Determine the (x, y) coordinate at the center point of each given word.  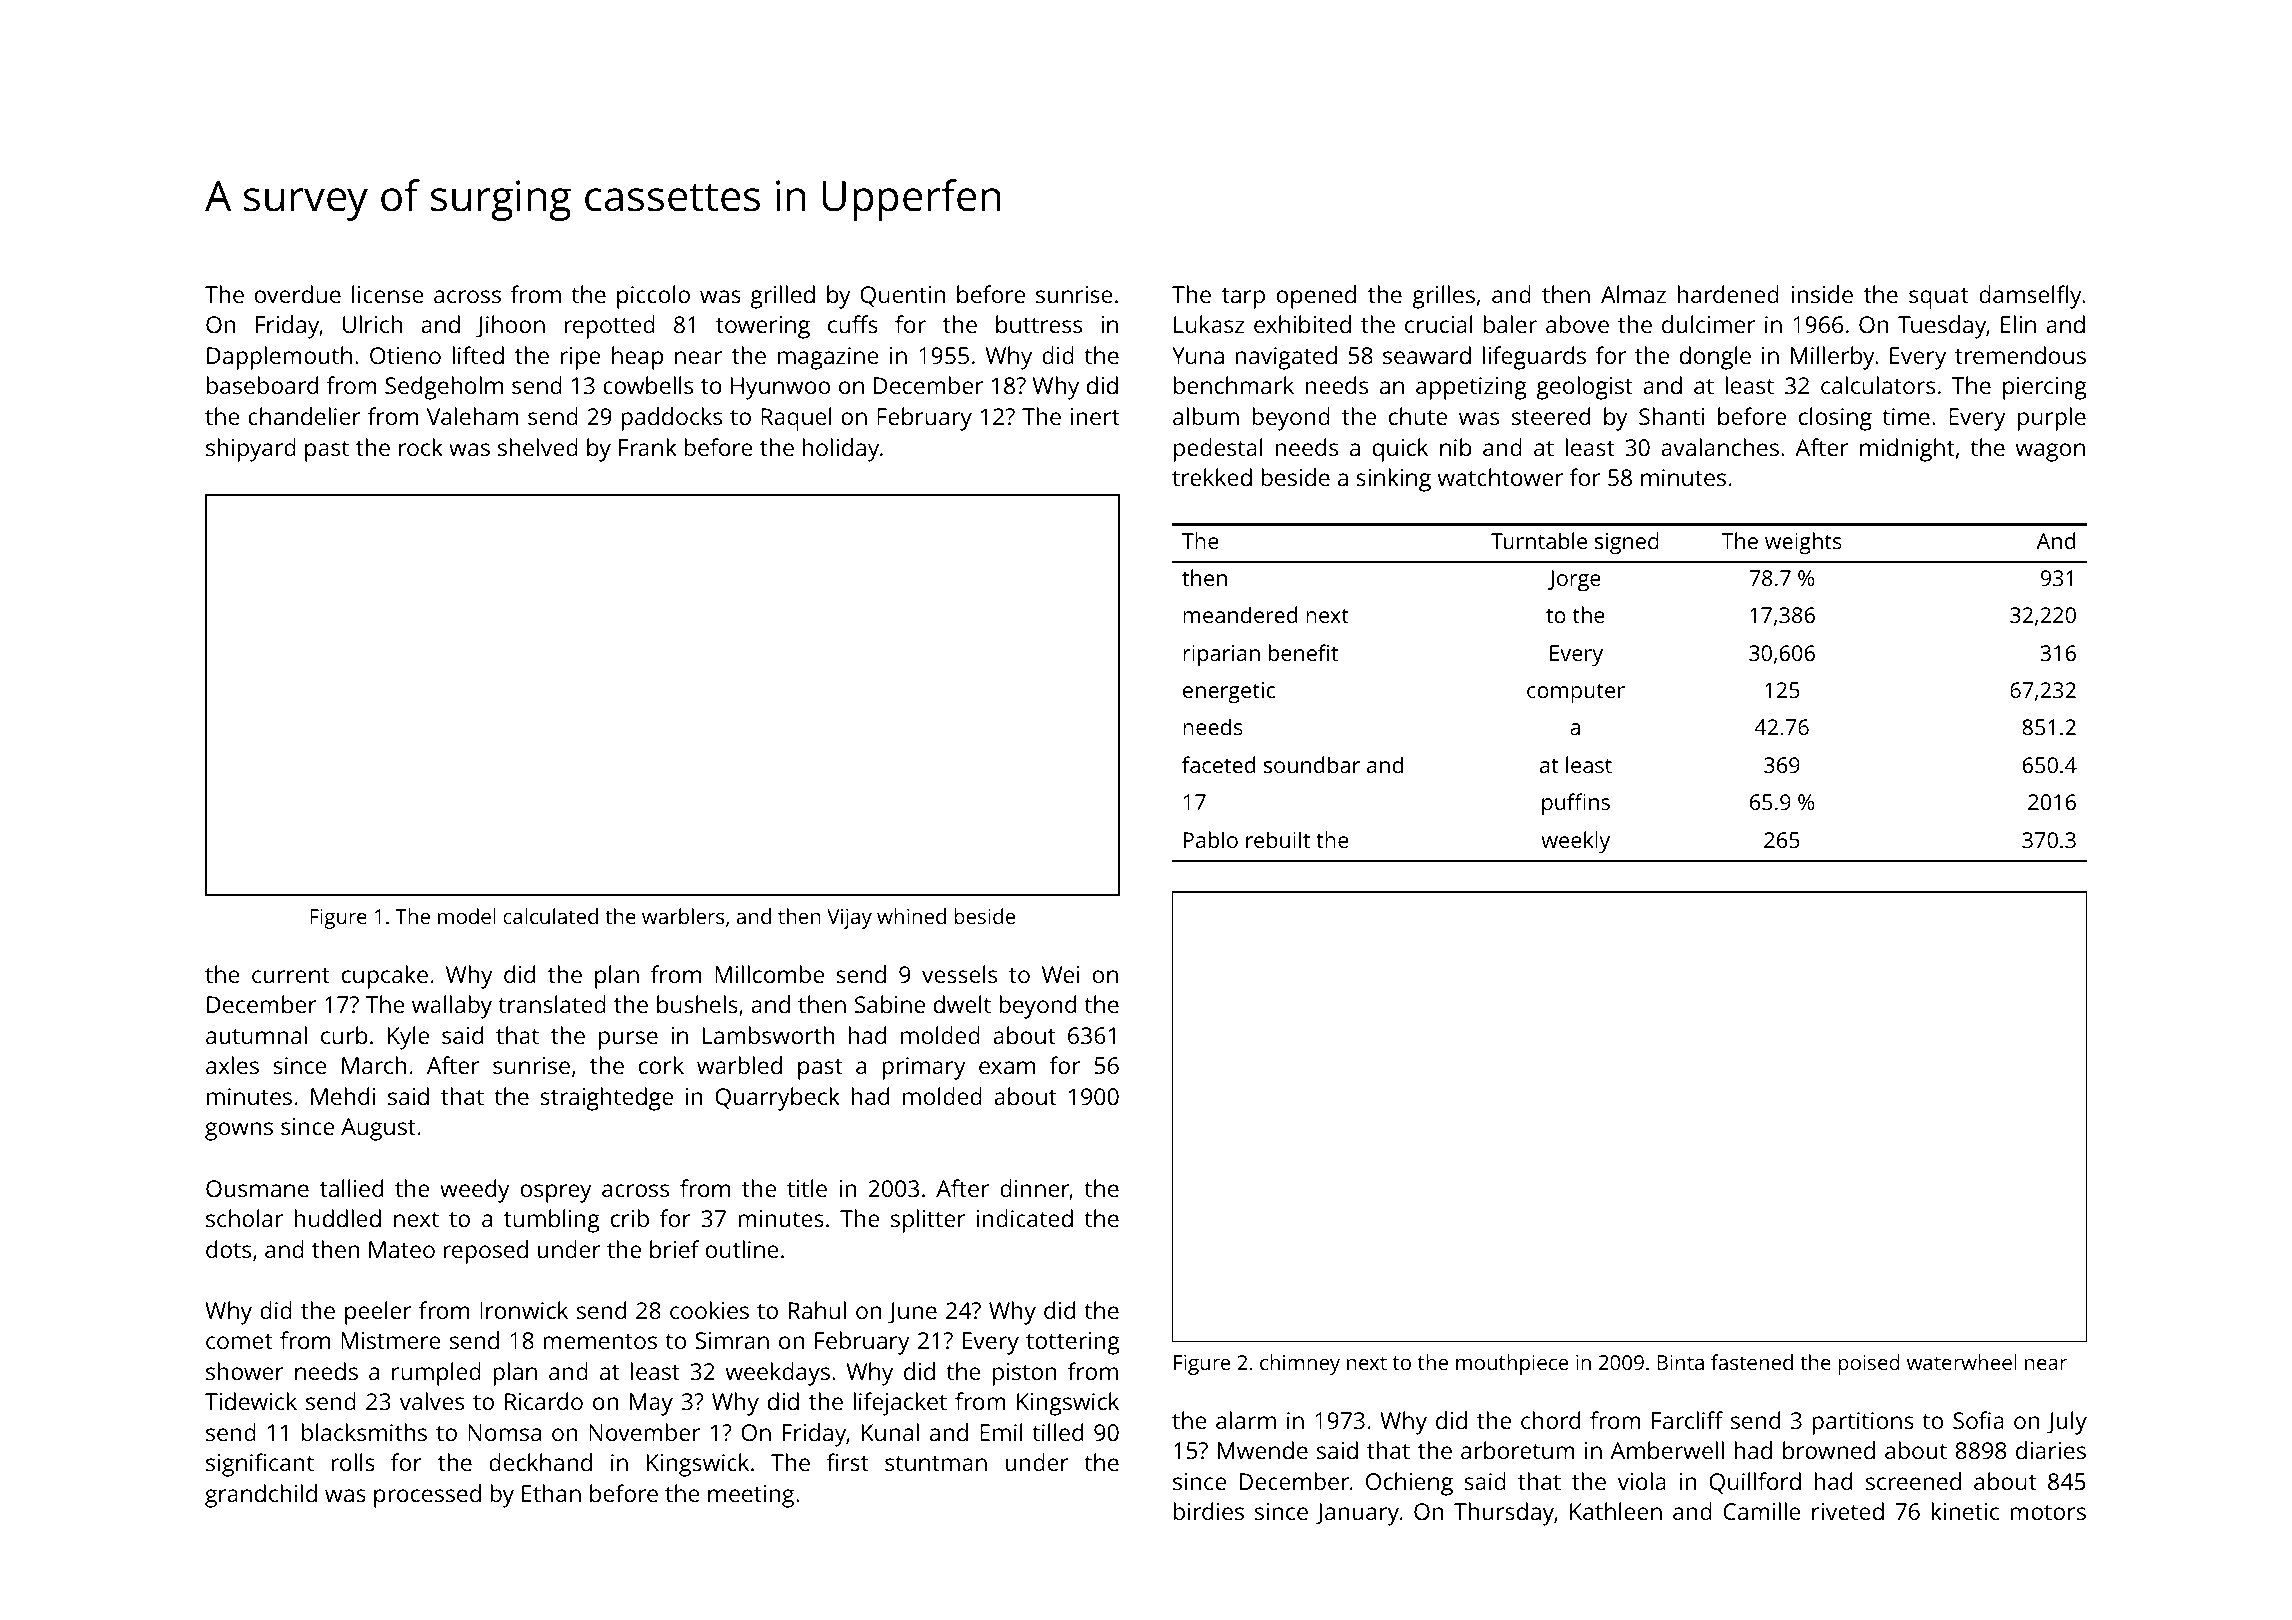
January (1357, 1514)
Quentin (902, 296)
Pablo (1211, 839)
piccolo (653, 297)
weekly (1575, 842)
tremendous (2020, 355)
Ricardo (544, 1401)
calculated (550, 916)
